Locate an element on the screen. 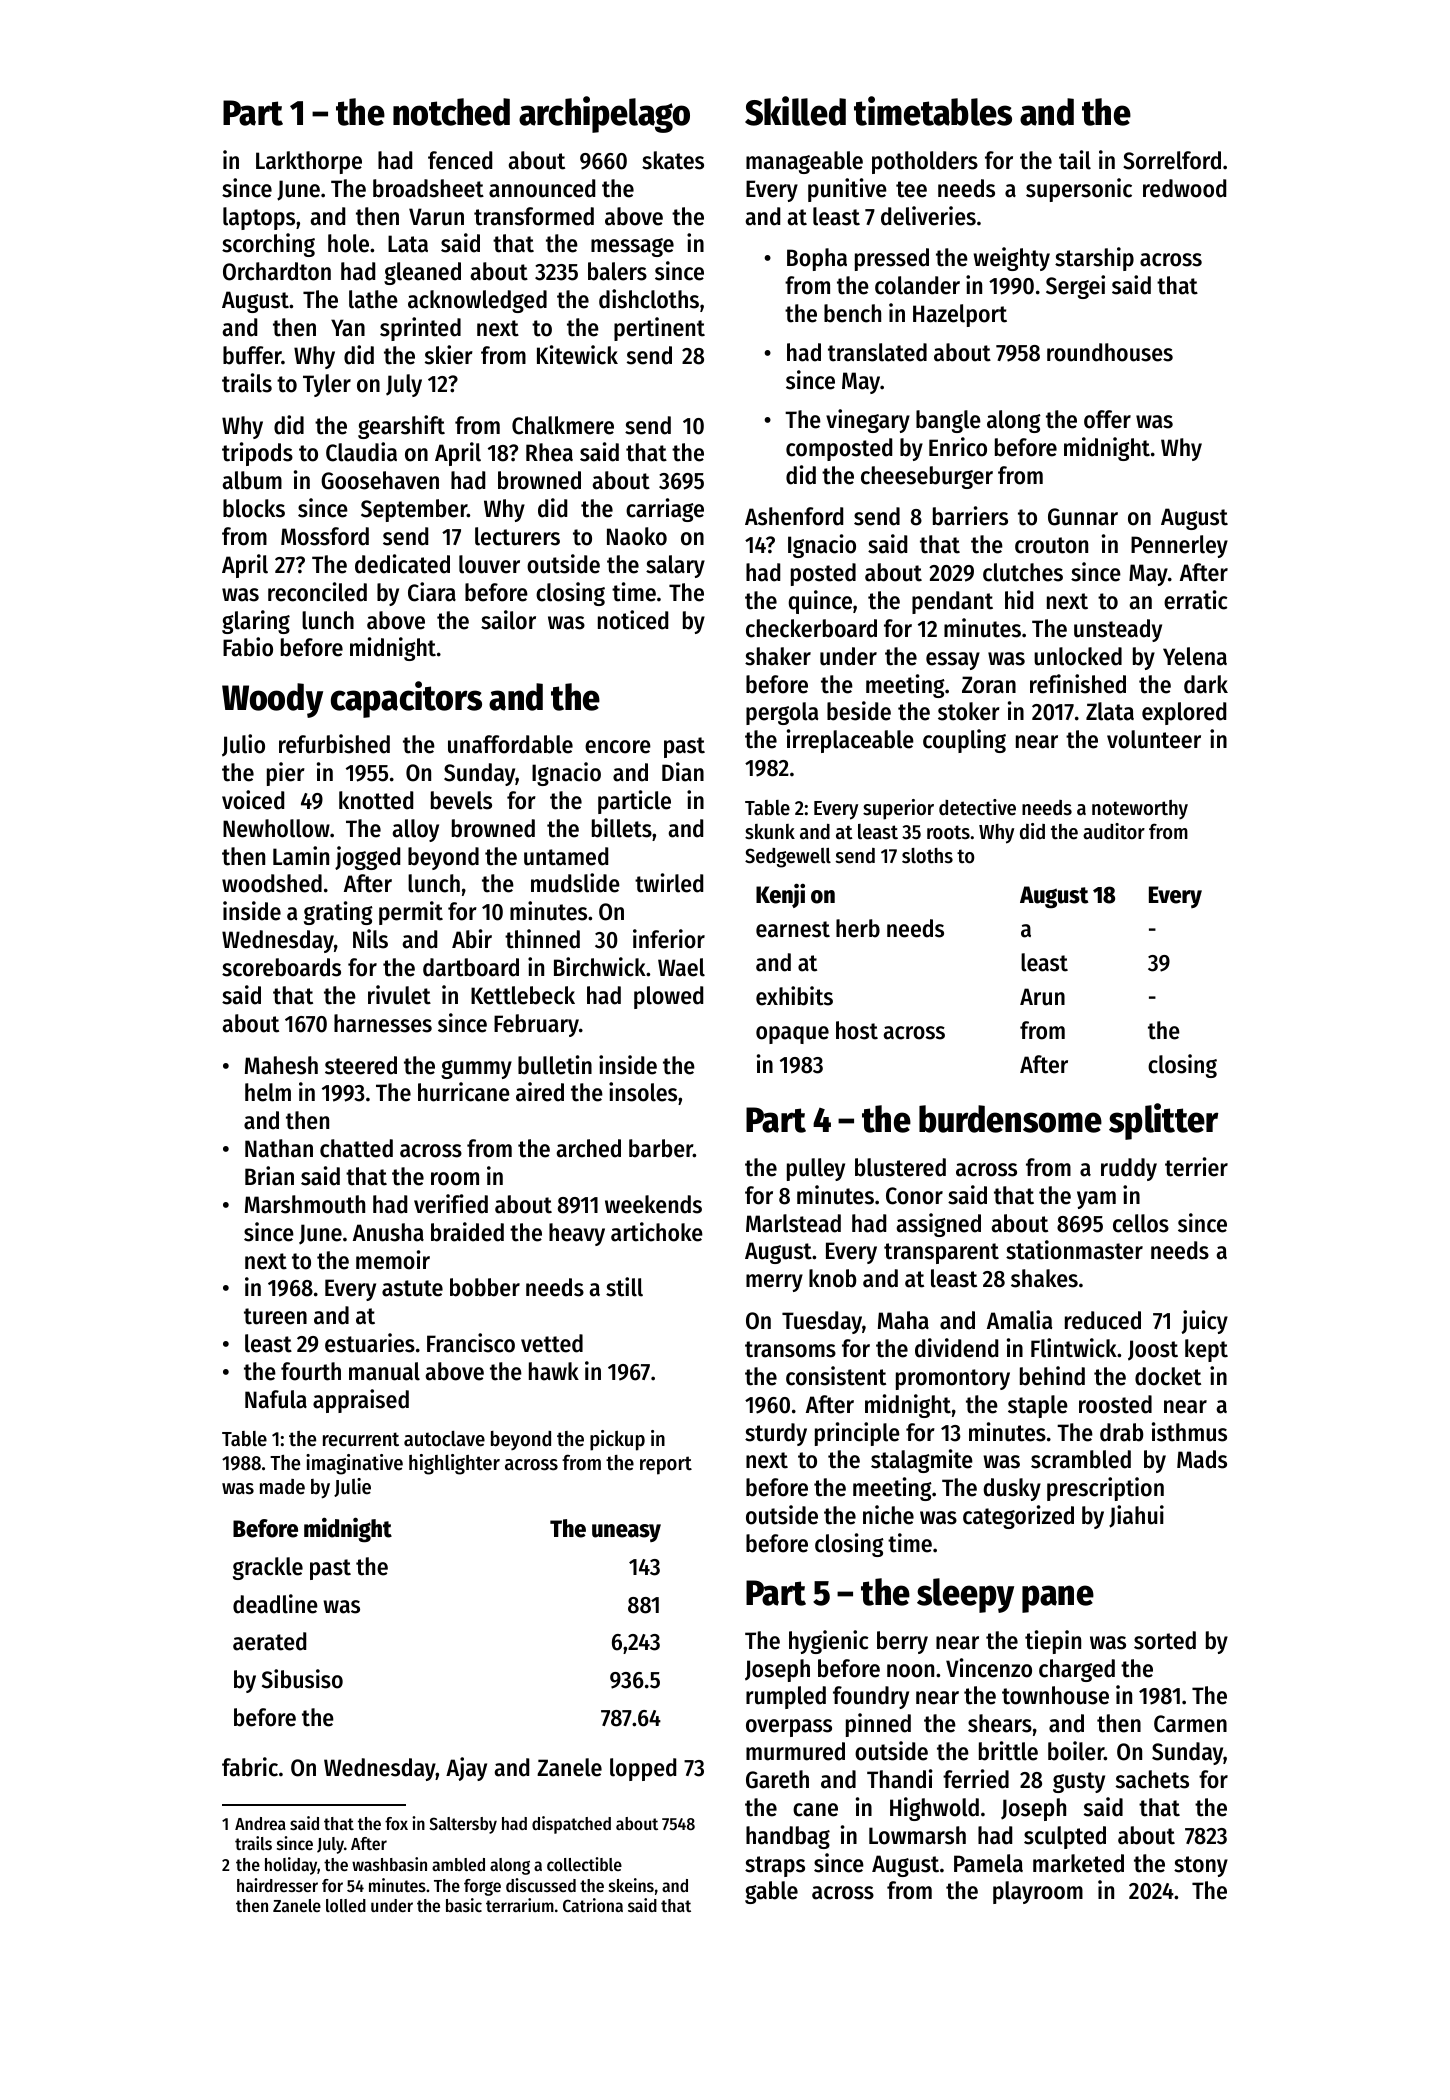 The image size is (1450, 2100). auditor is located at coordinates (1114, 831).
